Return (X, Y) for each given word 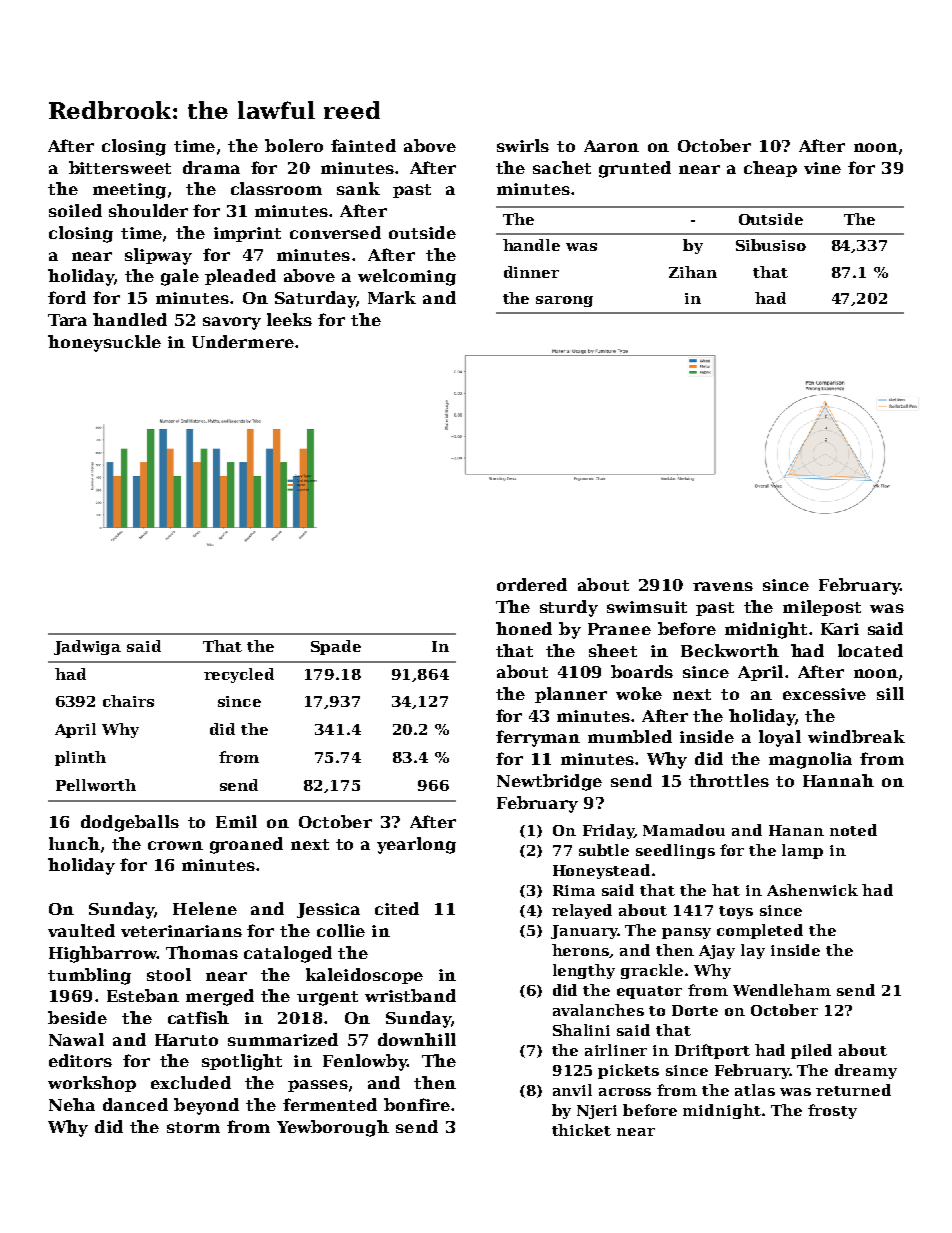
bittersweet (120, 167)
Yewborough (333, 1128)
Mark (392, 297)
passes (318, 1086)
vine (822, 168)
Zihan (693, 272)
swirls (523, 145)
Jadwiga (87, 647)
